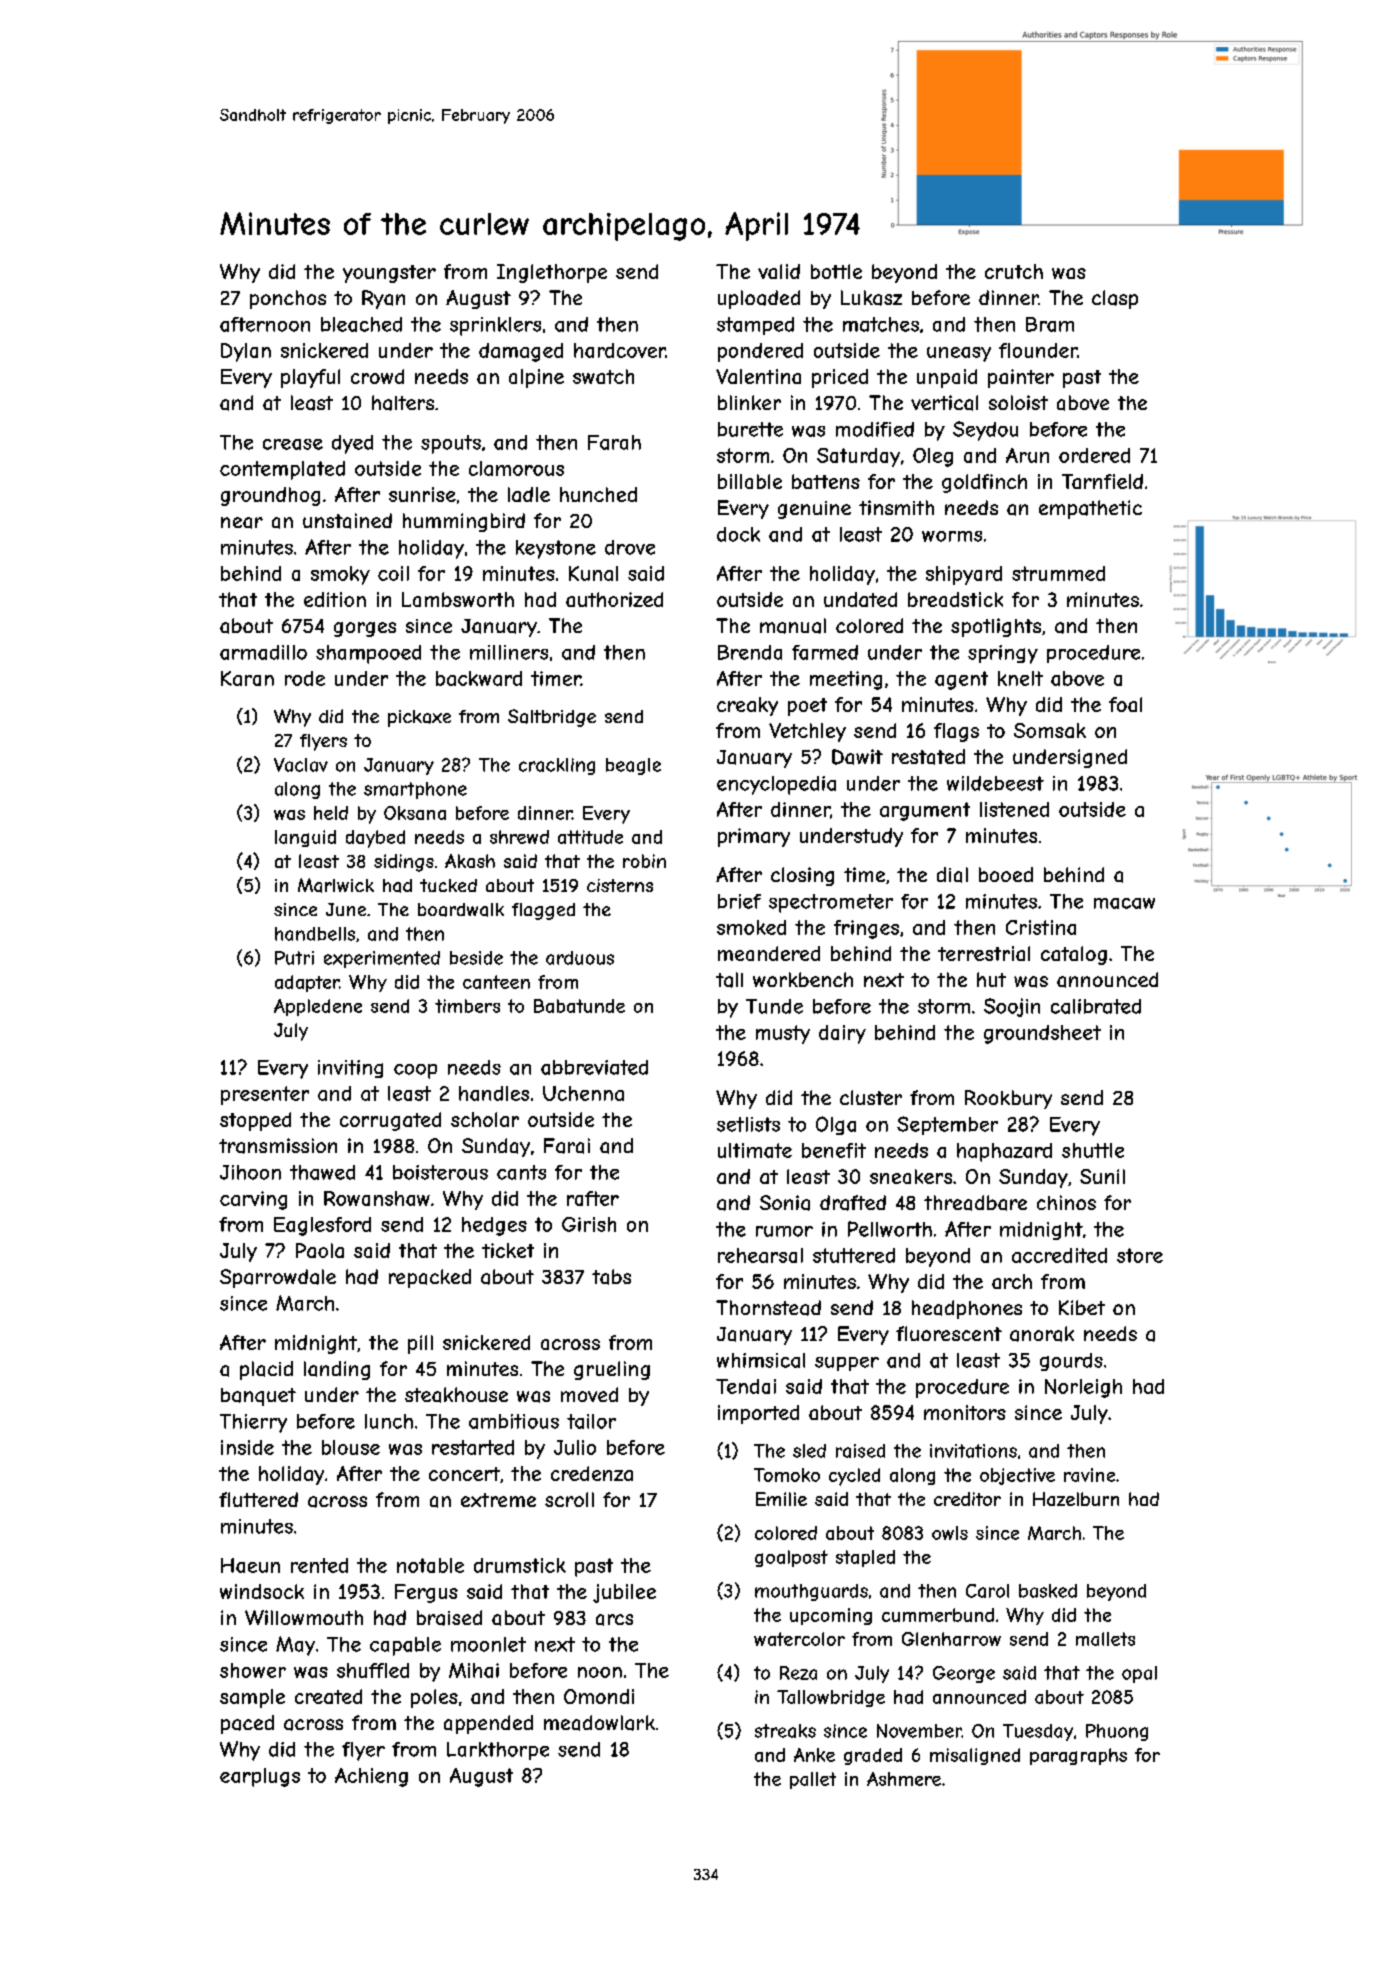 This document has width=1386, height=1969. Describe the element at coordinates (779, 271) in the document. I see `valid` at that location.
